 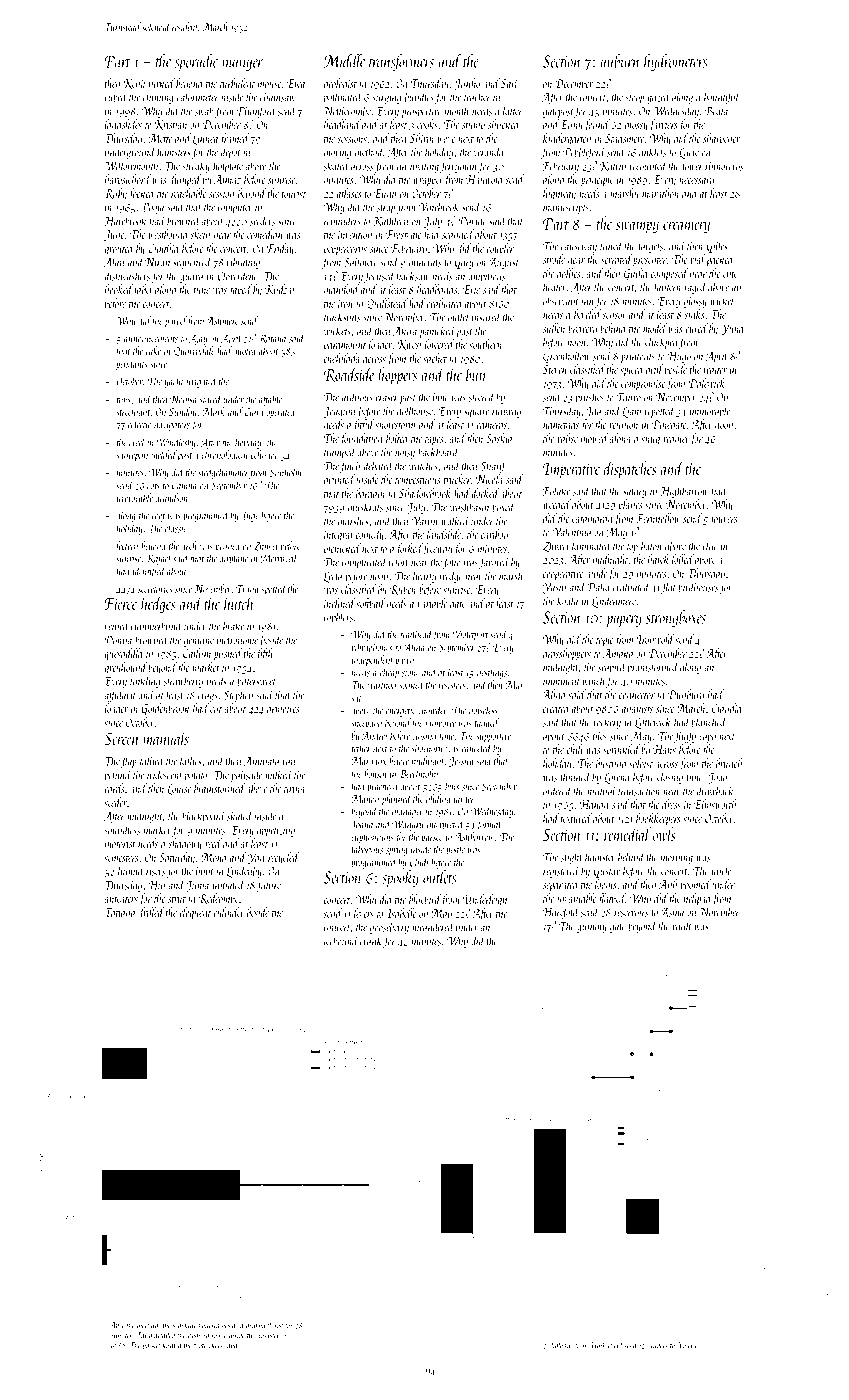 I want to click on dialogue, so click(x=561, y=1345).
